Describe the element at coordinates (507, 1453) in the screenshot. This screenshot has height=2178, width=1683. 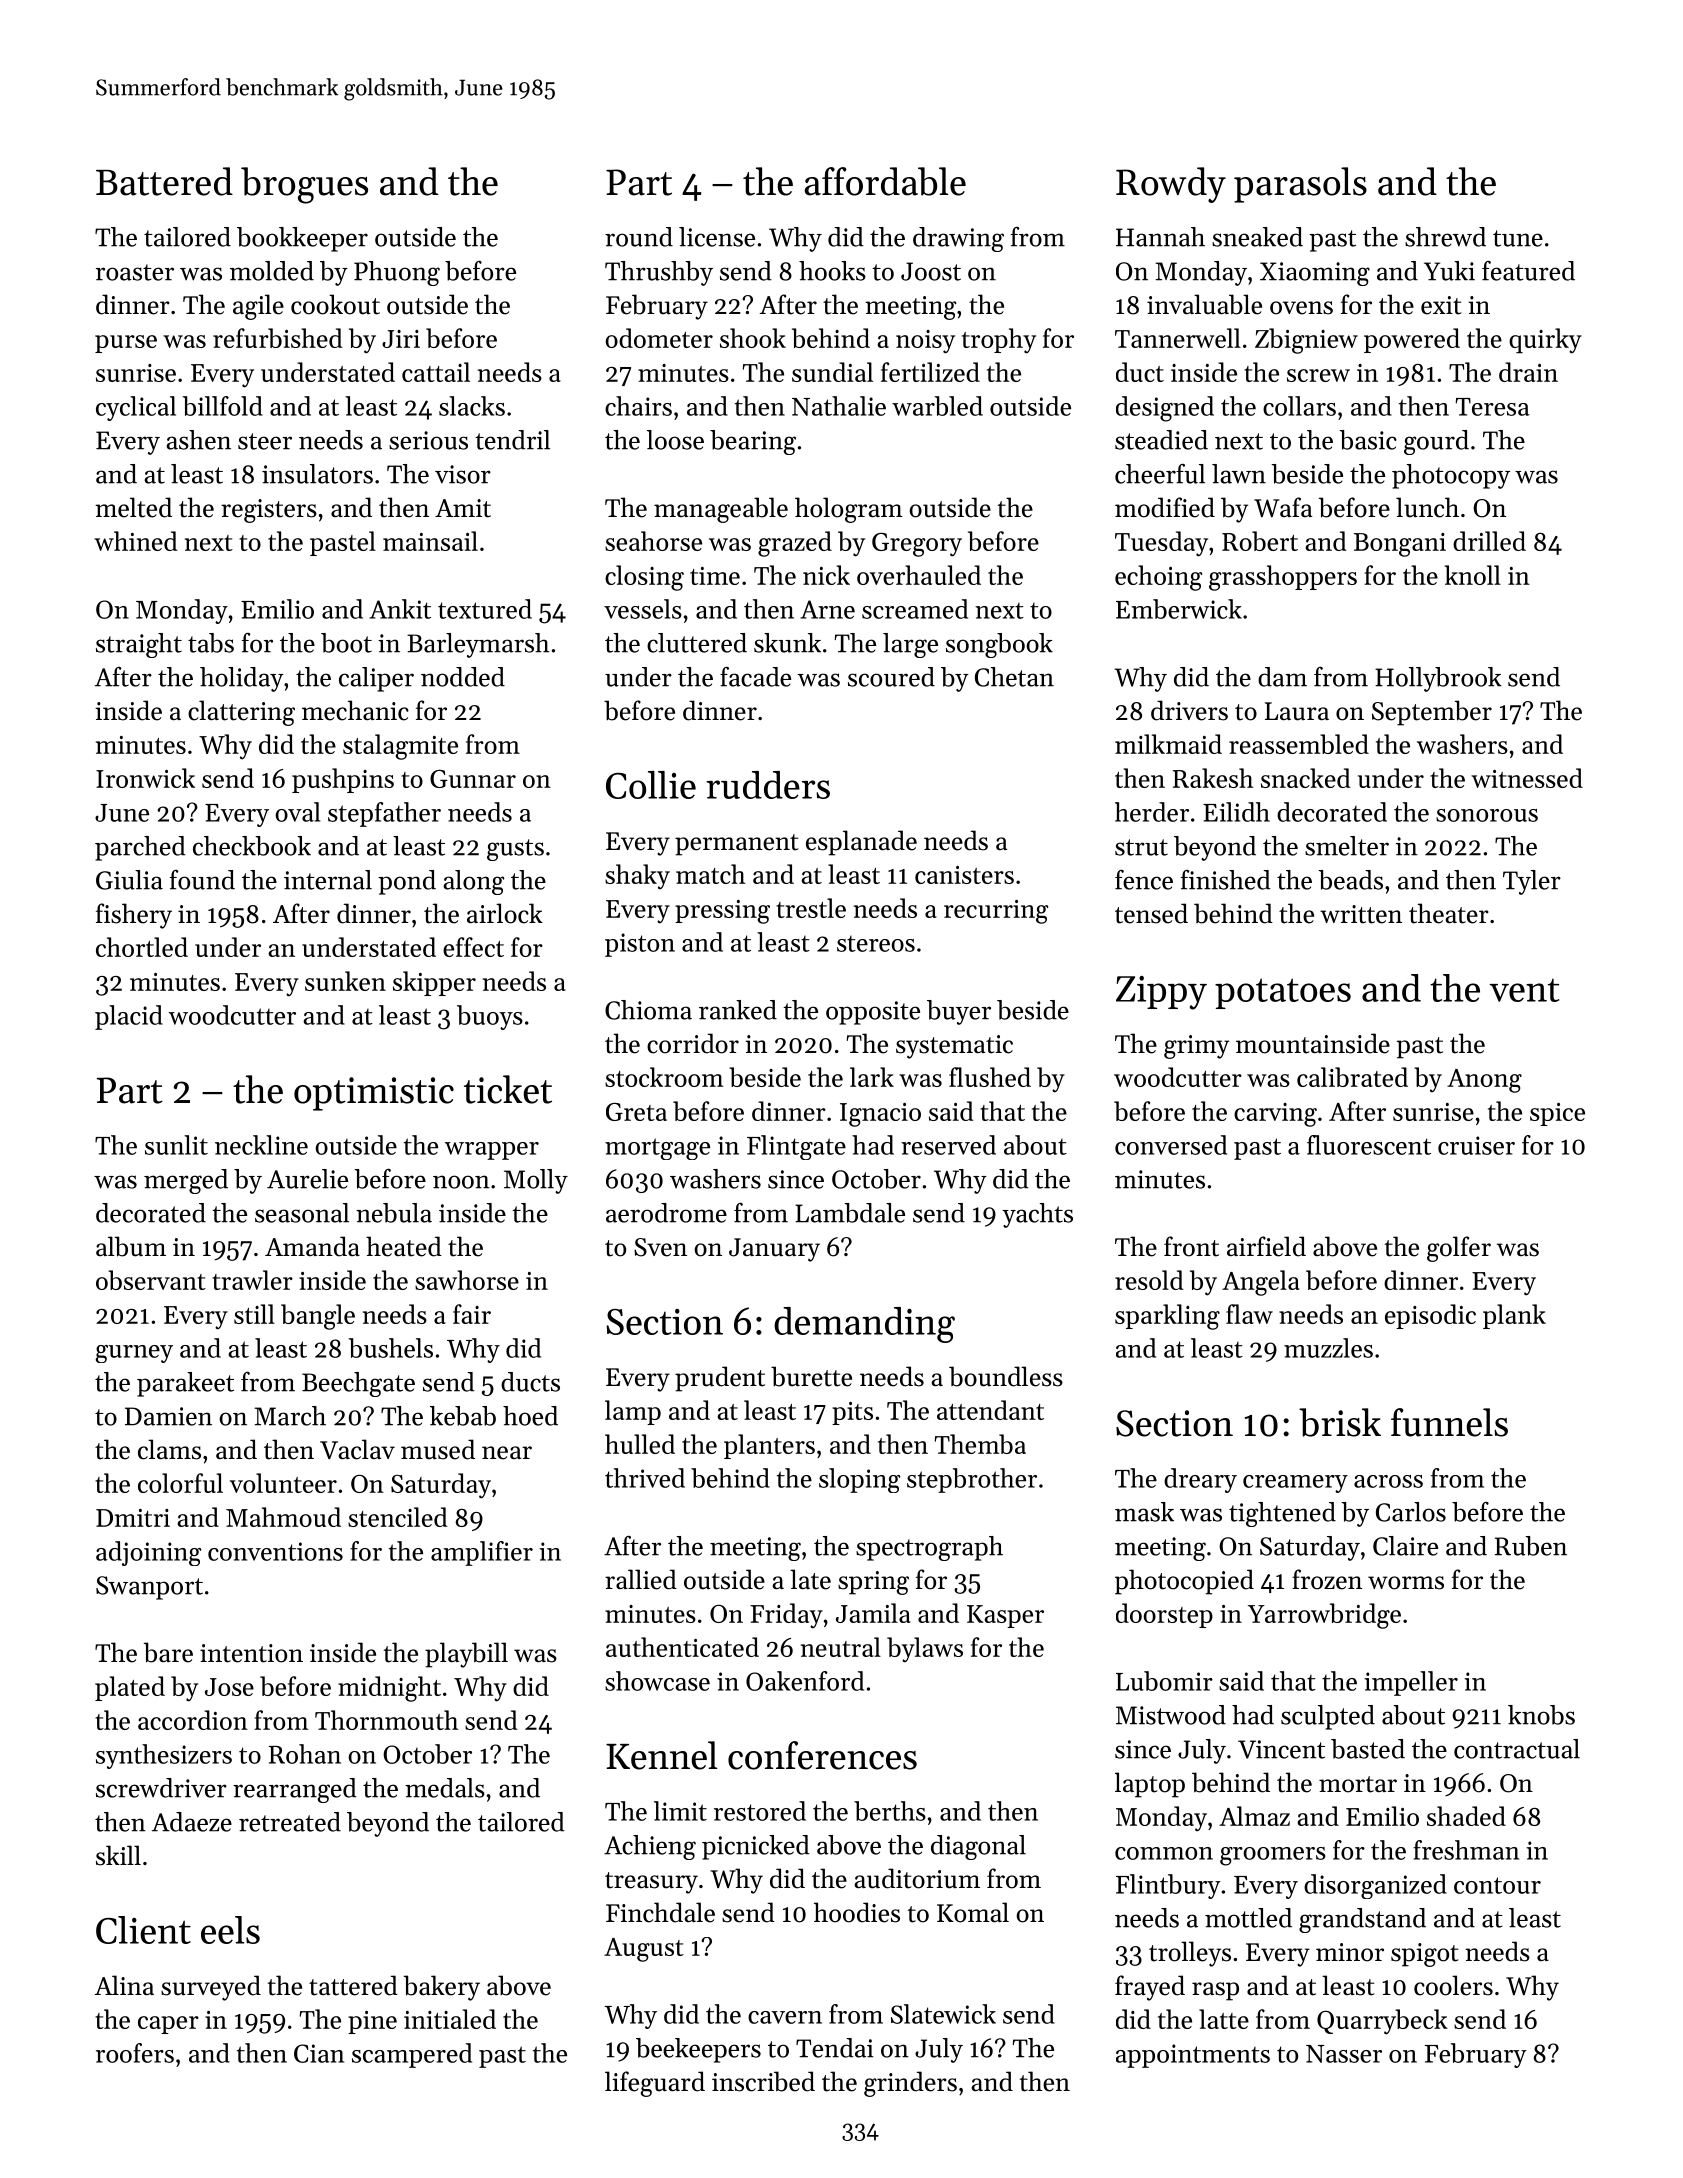
I see `near` at that location.
